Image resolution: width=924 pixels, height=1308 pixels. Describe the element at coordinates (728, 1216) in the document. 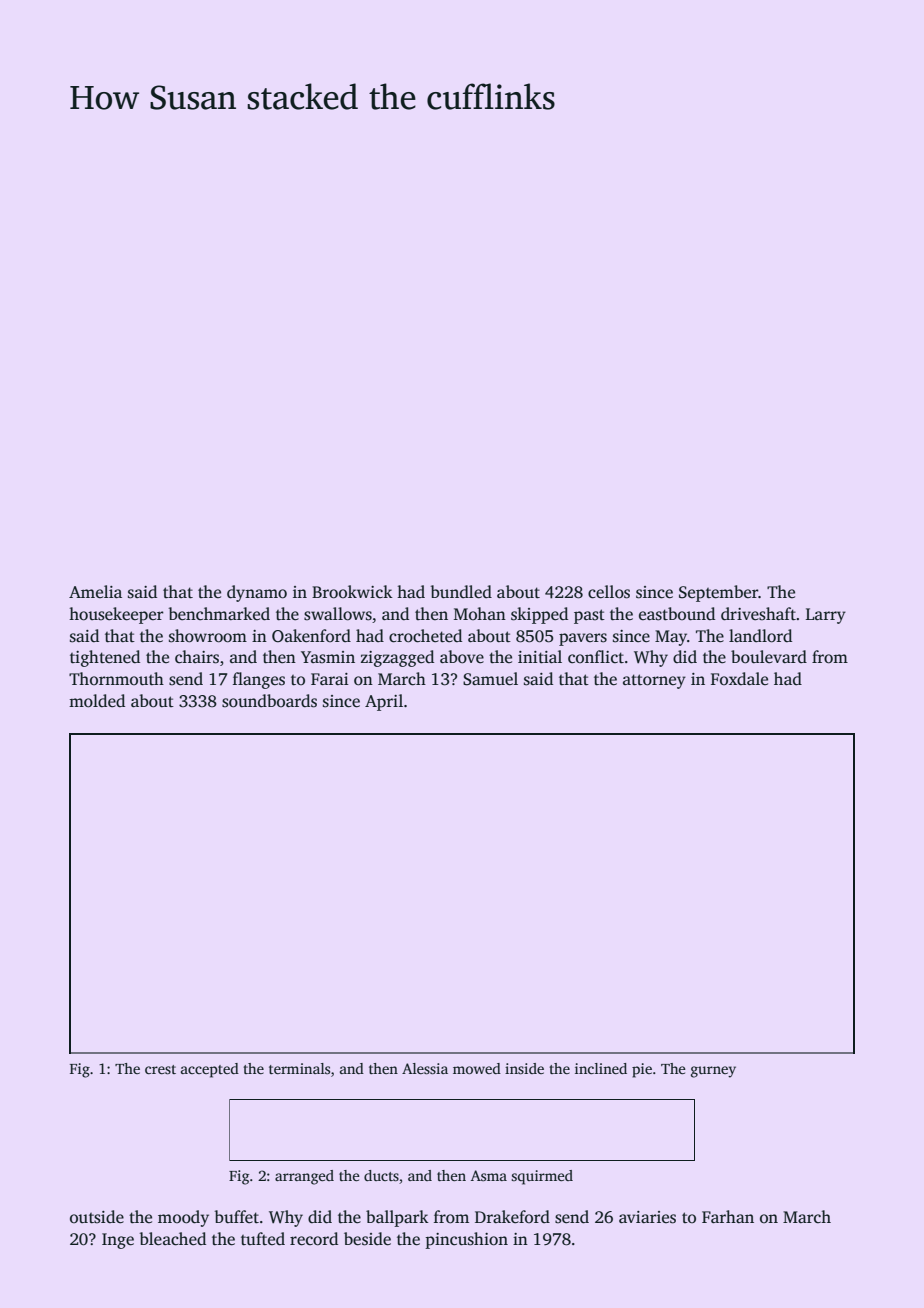

I see `Farhan` at that location.
